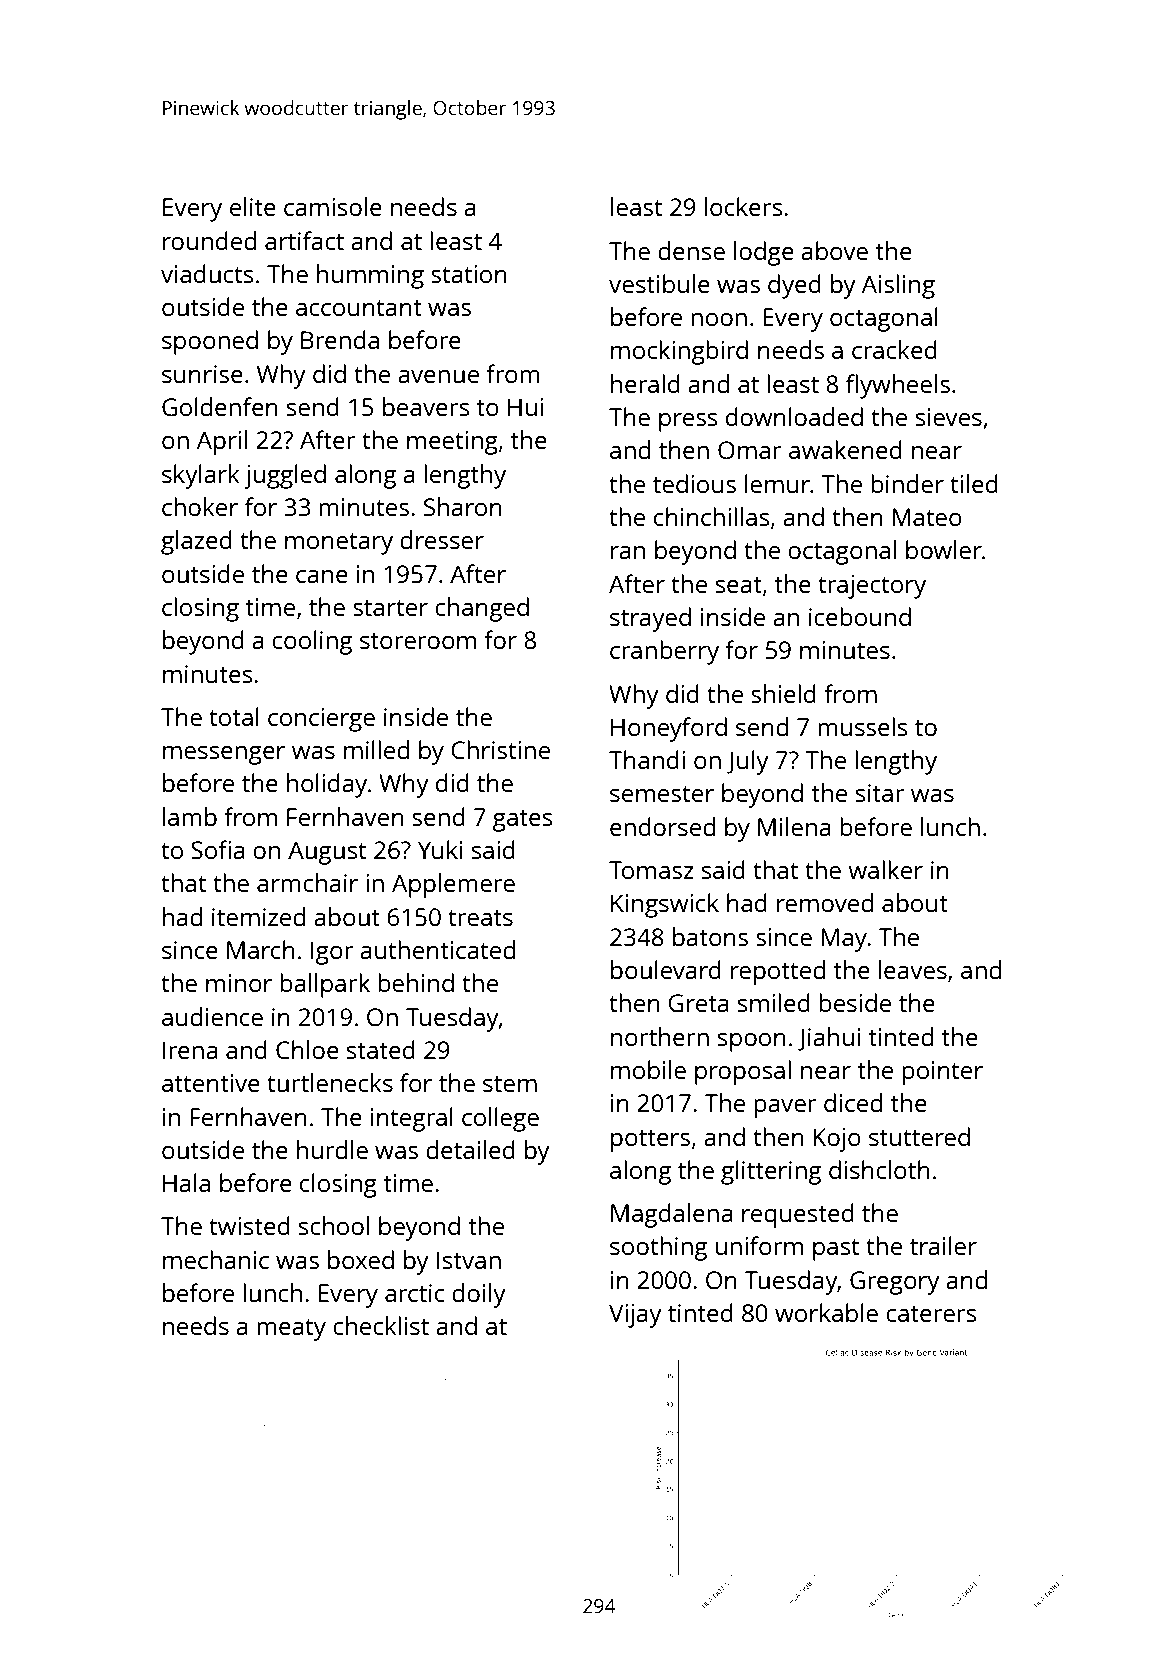 The height and width of the document is (1654, 1165). What do you see at coordinates (291, 1330) in the document?
I see `meaty` at bounding box center [291, 1330].
